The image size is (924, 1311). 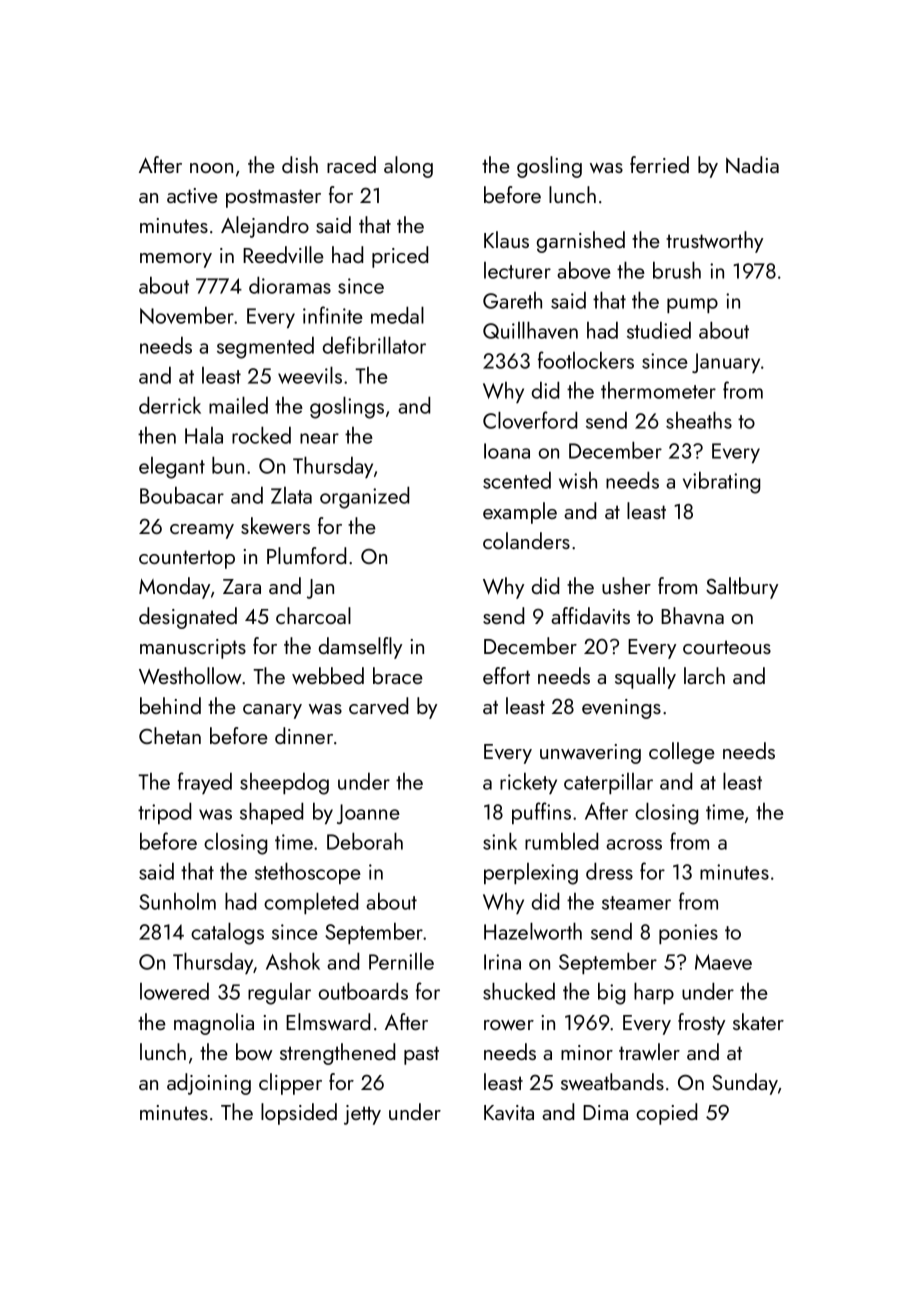 I want to click on lopsided, so click(x=299, y=1114).
